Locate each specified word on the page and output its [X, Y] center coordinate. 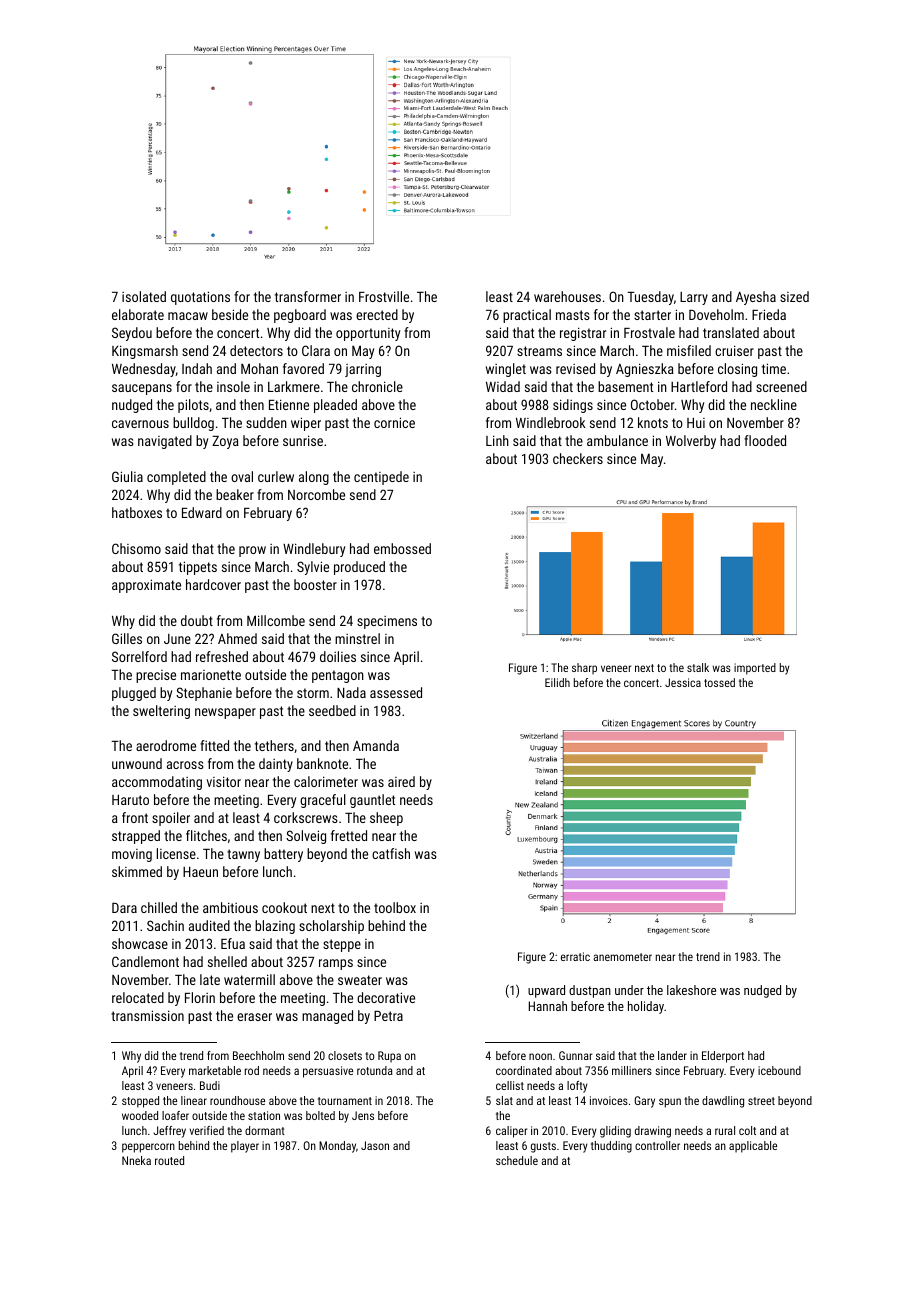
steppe [342, 945]
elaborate [138, 314]
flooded [765, 440]
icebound [779, 1070]
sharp [584, 668]
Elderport [723, 1057]
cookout [284, 907]
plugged [134, 694]
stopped [140, 1102]
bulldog [193, 424]
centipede [381, 478]
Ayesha [756, 298]
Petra [388, 1016]
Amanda [376, 745]
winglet [506, 370]
